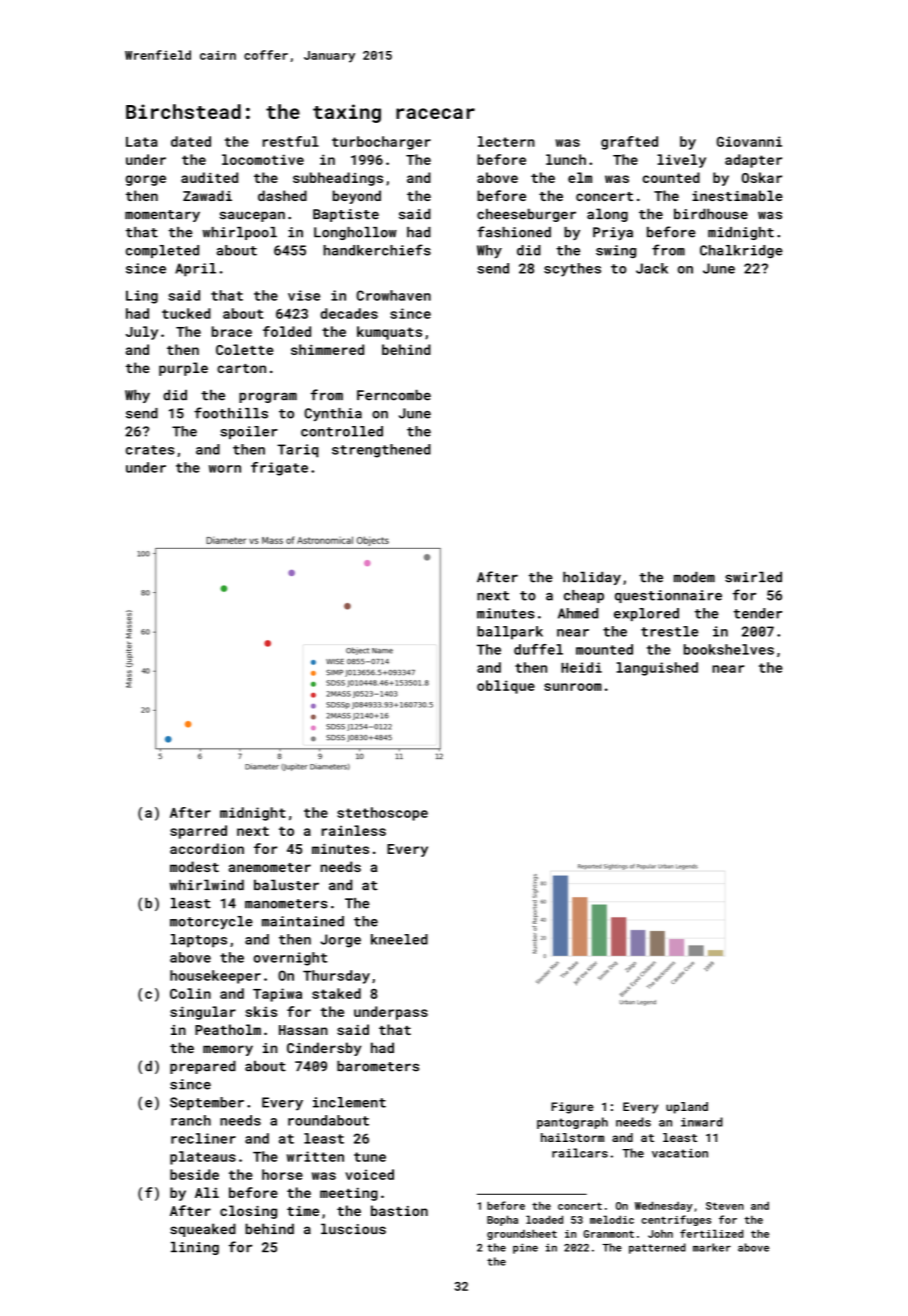 Image resolution: width=908 pixels, height=1316 pixels. I want to click on kneeled, so click(399, 939).
